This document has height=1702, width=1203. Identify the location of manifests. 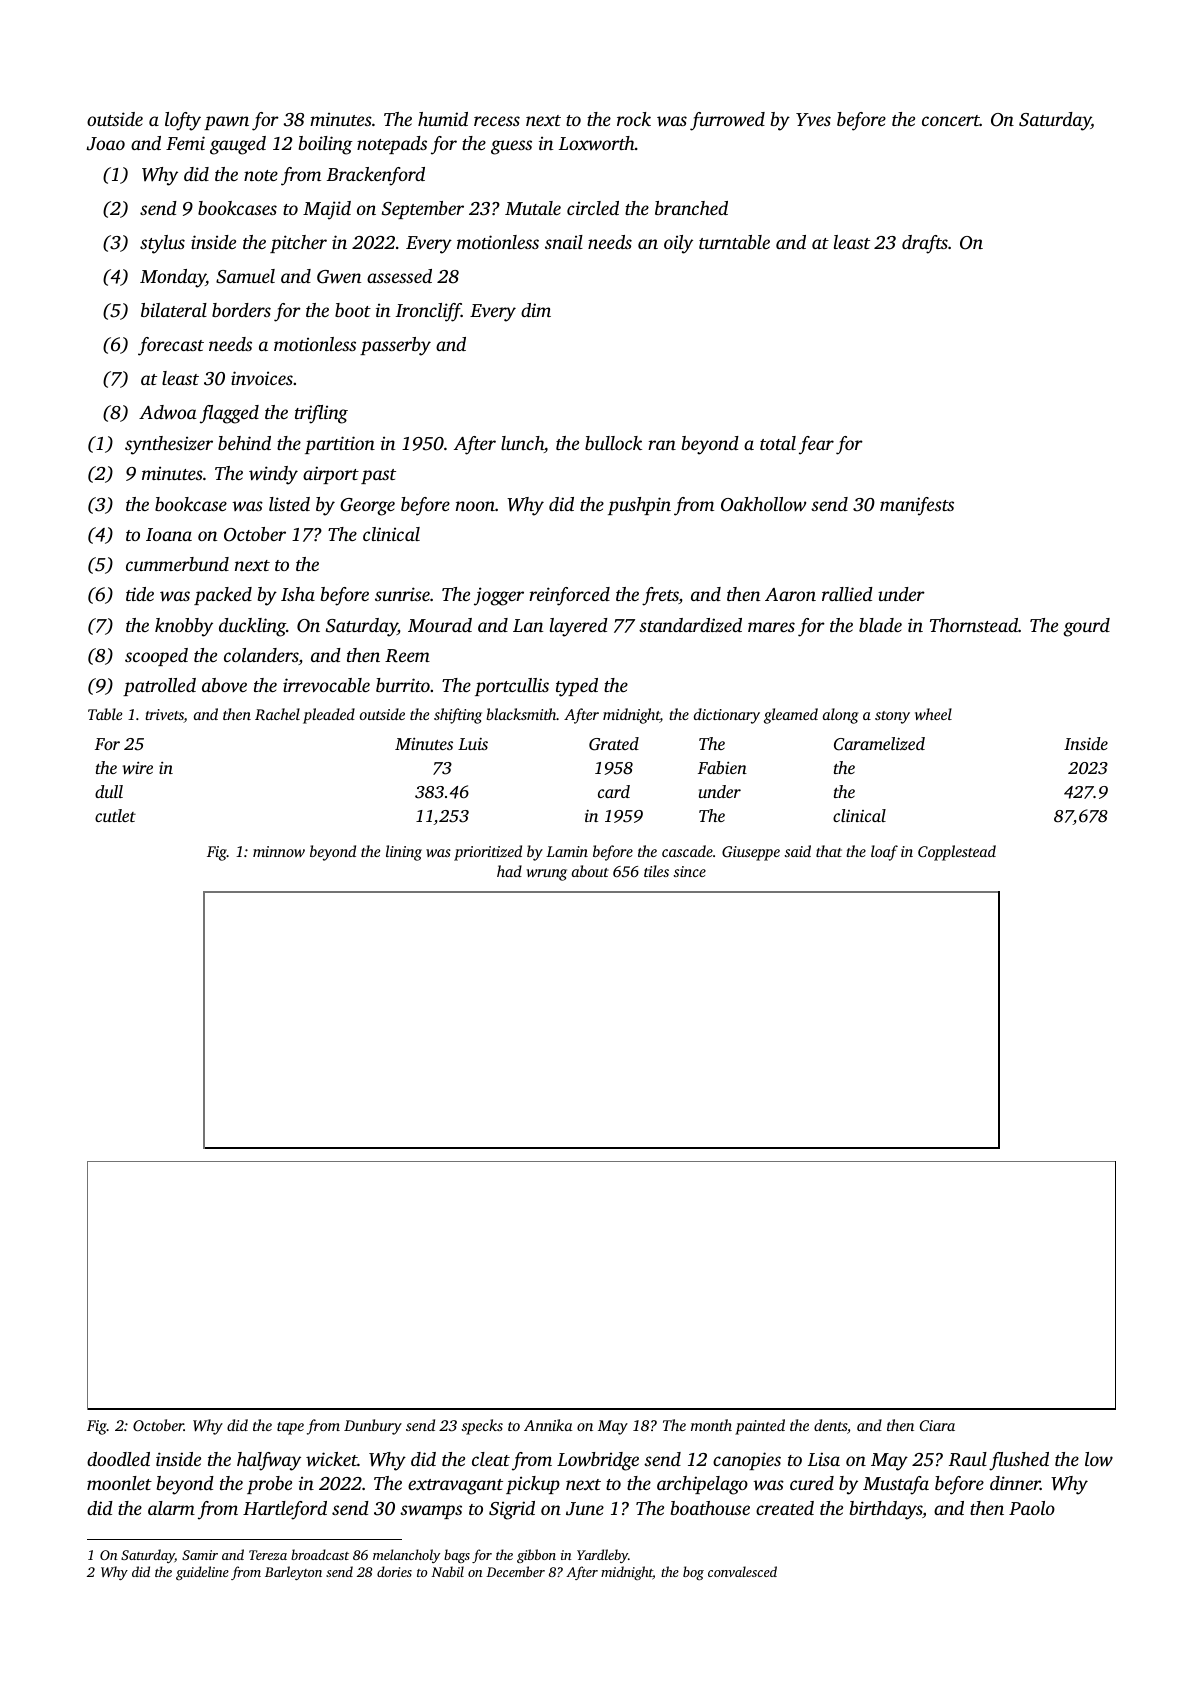
(917, 506).
